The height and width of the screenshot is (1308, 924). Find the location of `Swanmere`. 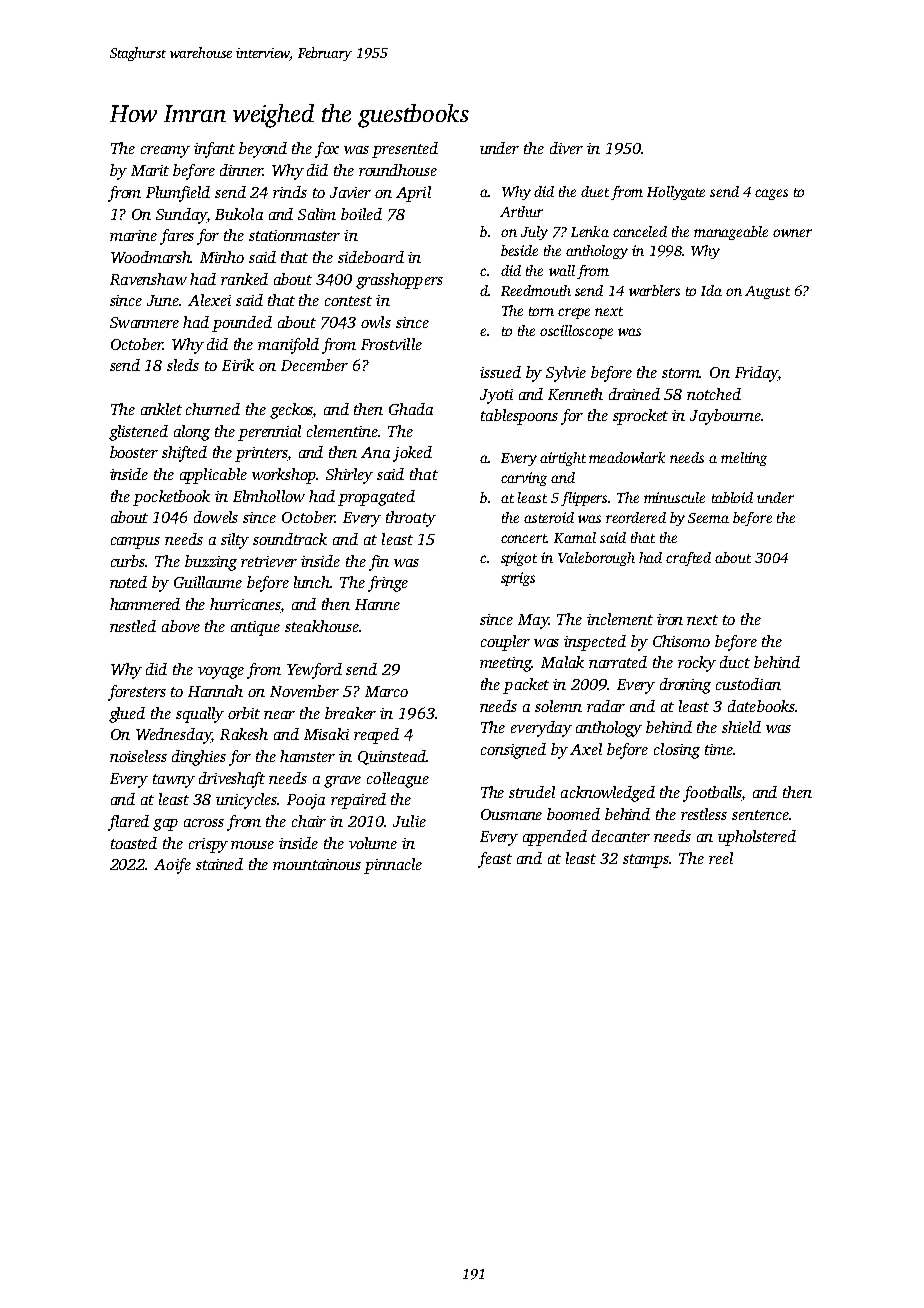

Swanmere is located at coordinates (144, 322).
